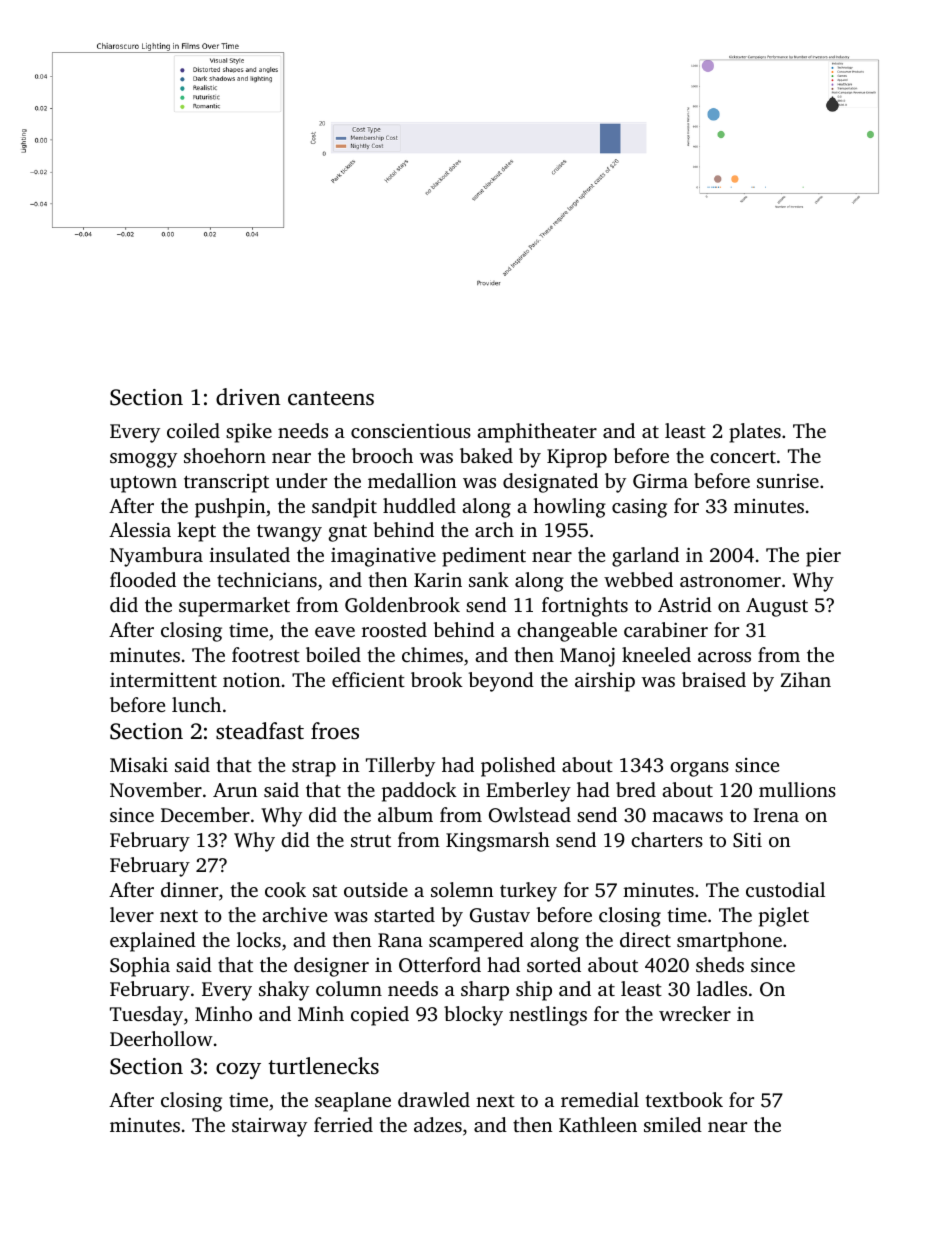 This screenshot has height=1233, width=952. I want to click on canteens, so click(331, 398).
